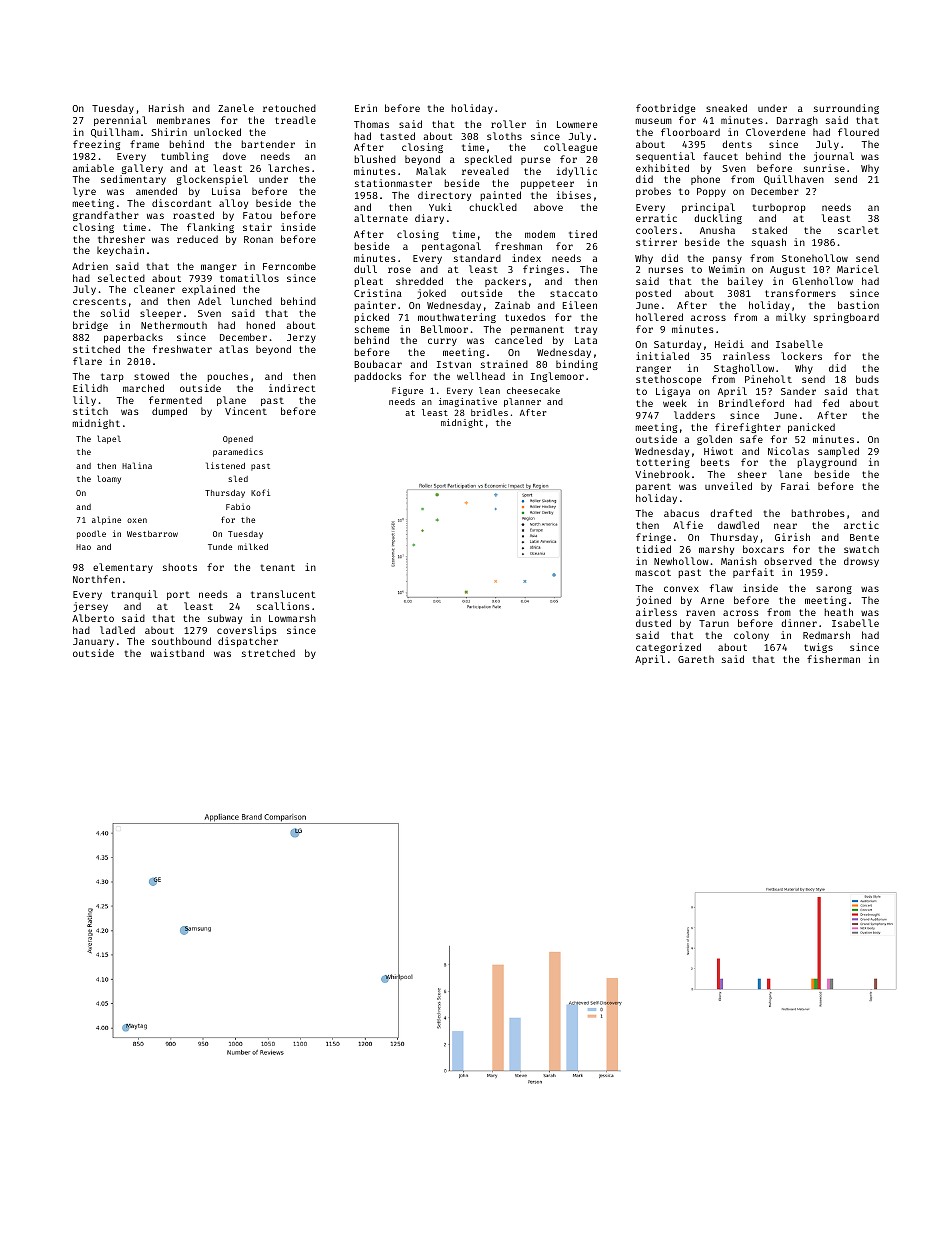  Describe the element at coordinates (90, 607) in the screenshot. I see `jersey` at that location.
